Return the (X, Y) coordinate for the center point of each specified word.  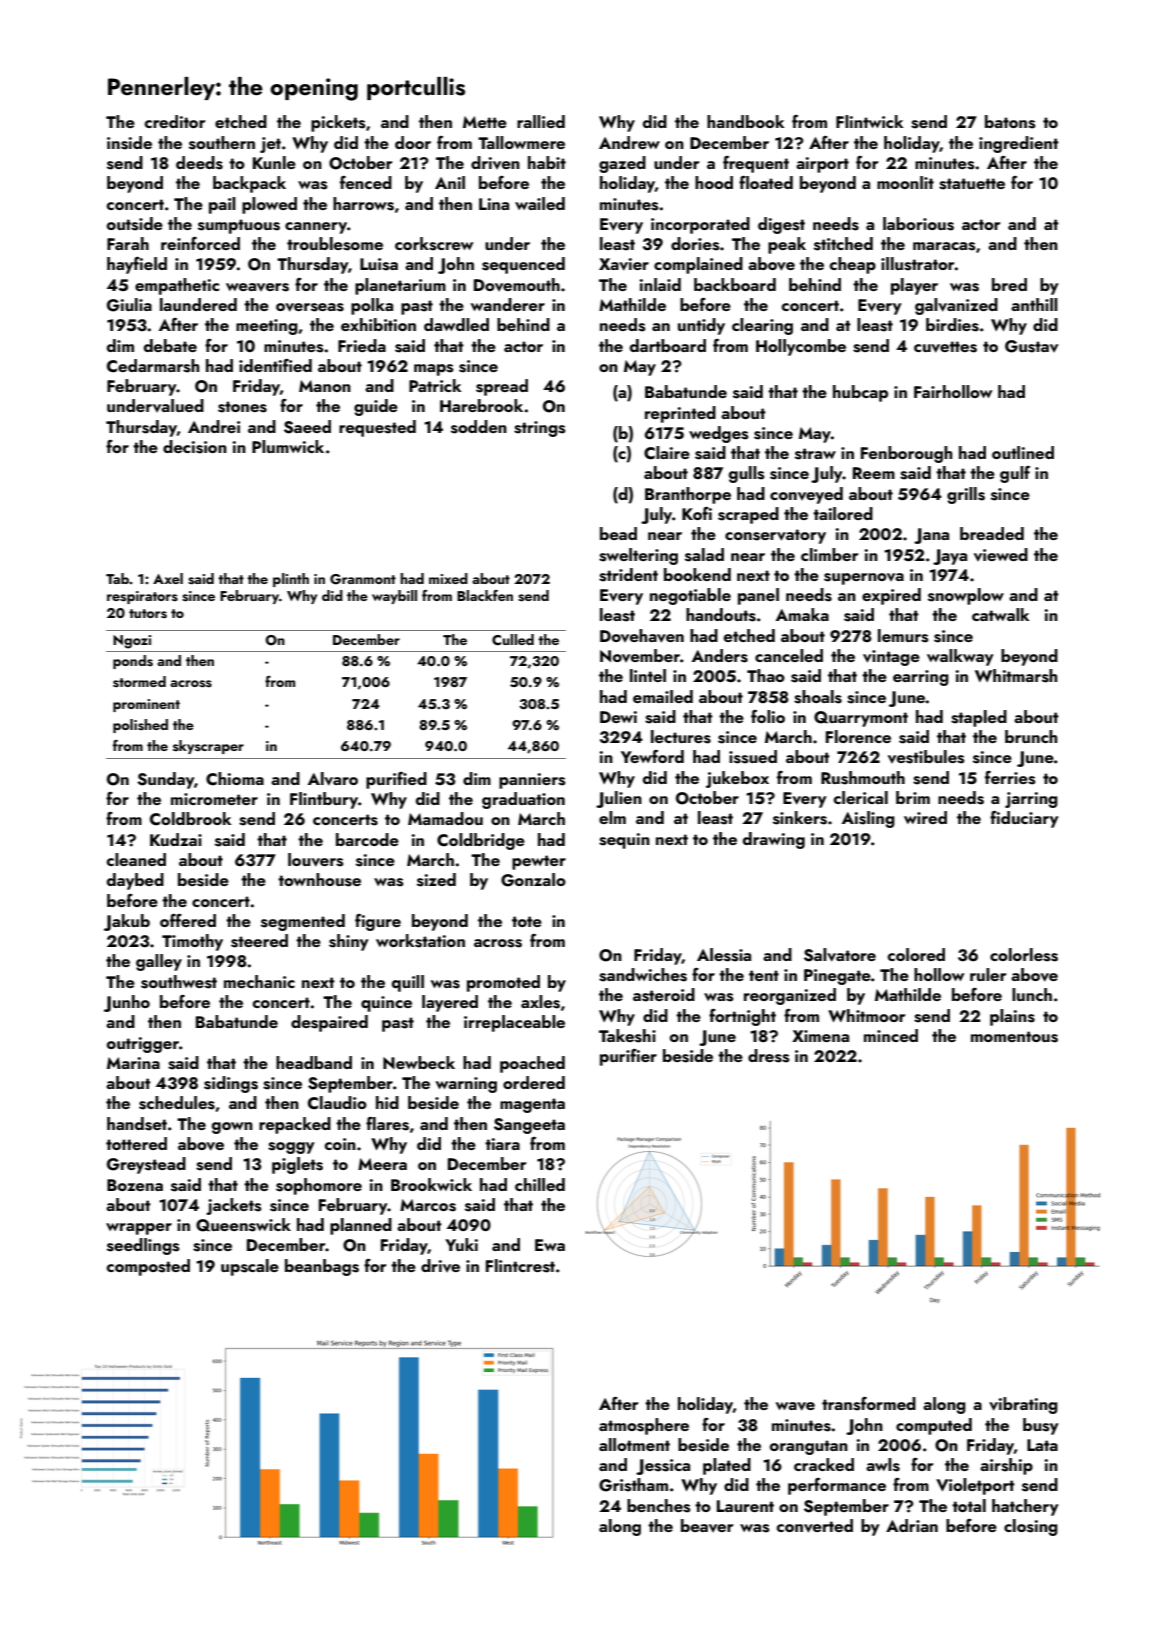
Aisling (868, 819)
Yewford (652, 756)
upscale (250, 1267)
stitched (843, 244)
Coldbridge (481, 841)
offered (188, 920)
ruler (988, 974)
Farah (128, 243)
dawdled (456, 324)
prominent (146, 705)
